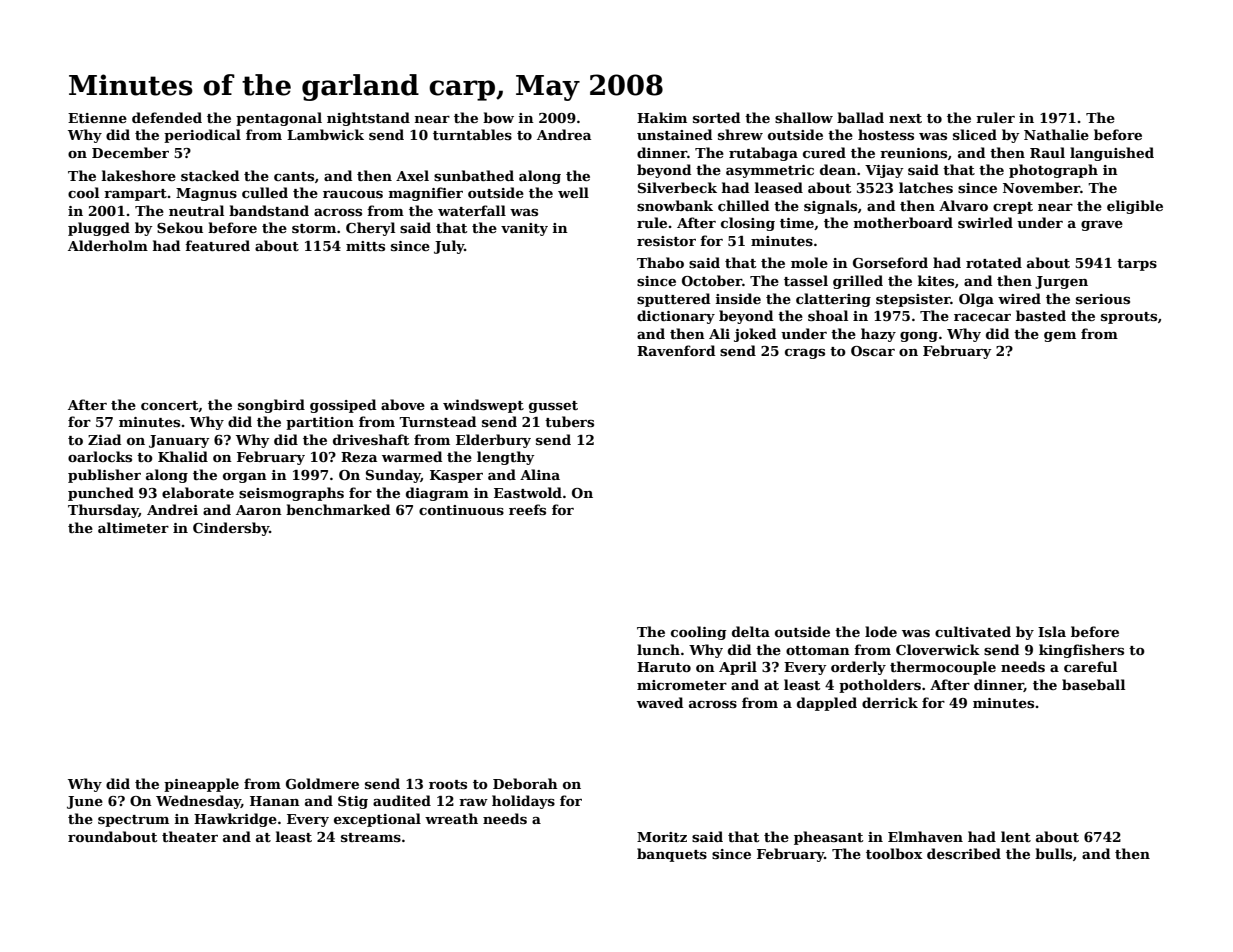 Image resolution: width=1233 pixels, height=952 pixels. I want to click on Turnstead, so click(437, 421).
